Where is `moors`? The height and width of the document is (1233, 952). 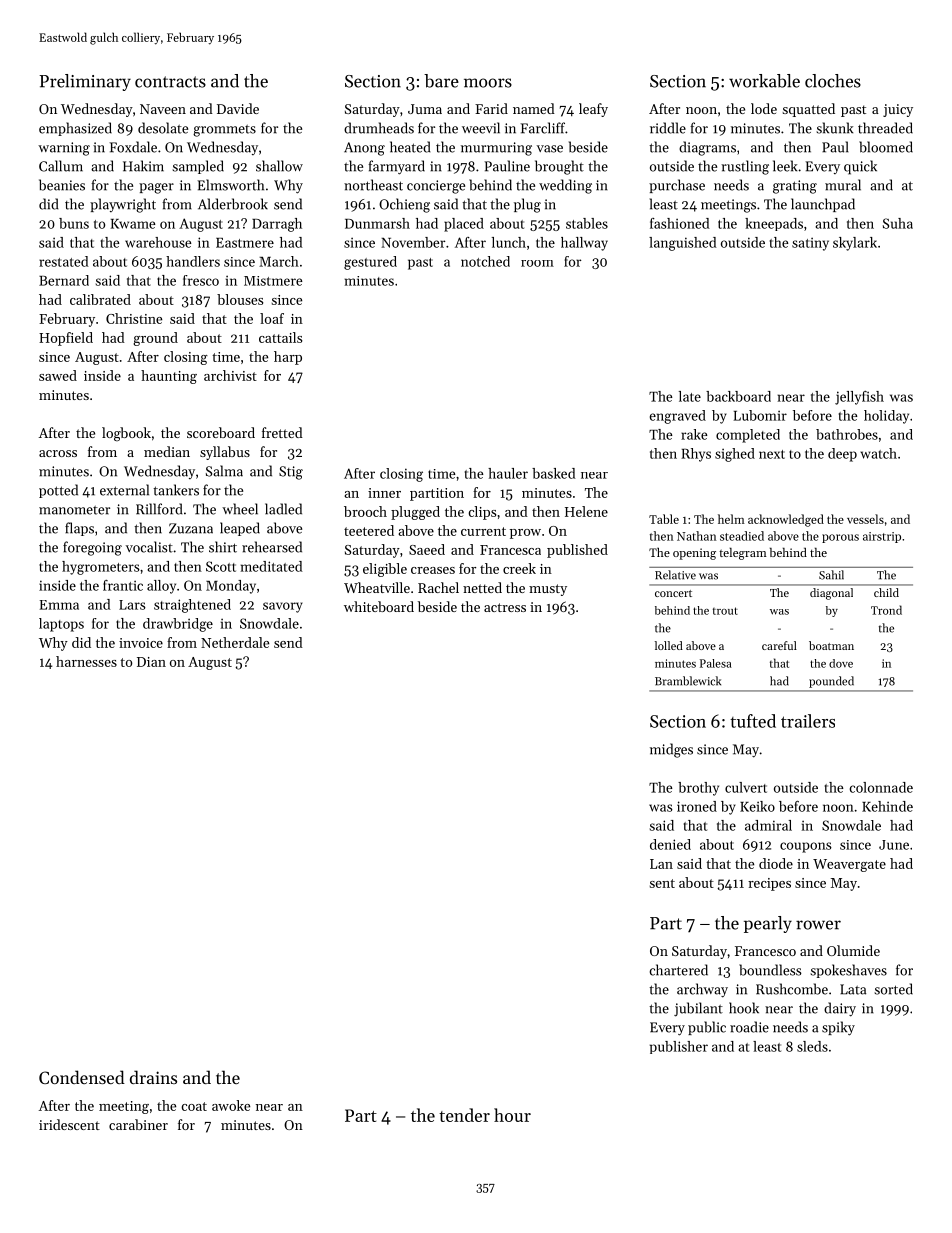
moors is located at coordinates (488, 83).
